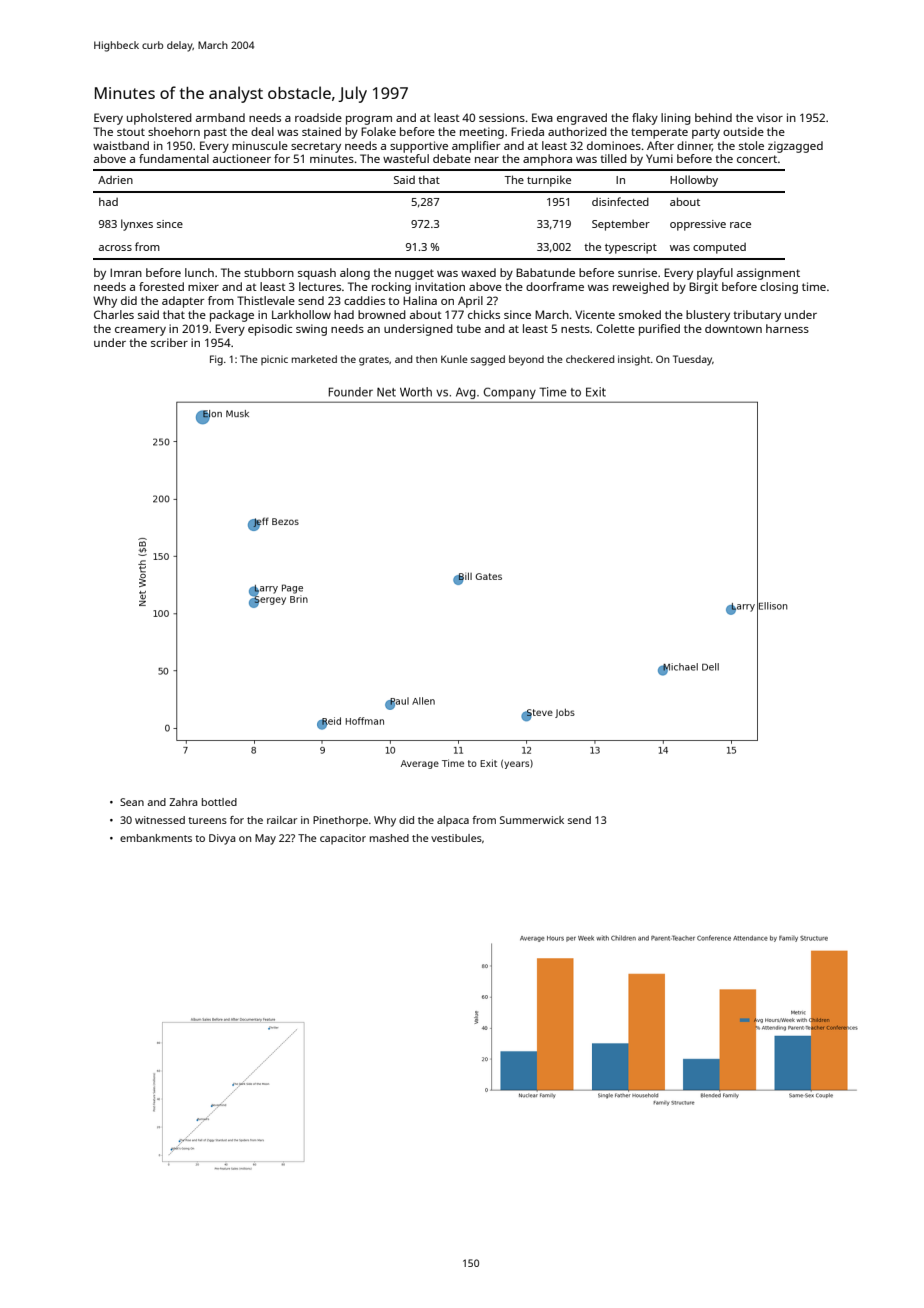  What do you see at coordinates (262, 131) in the screenshot?
I see `deal` at bounding box center [262, 131].
